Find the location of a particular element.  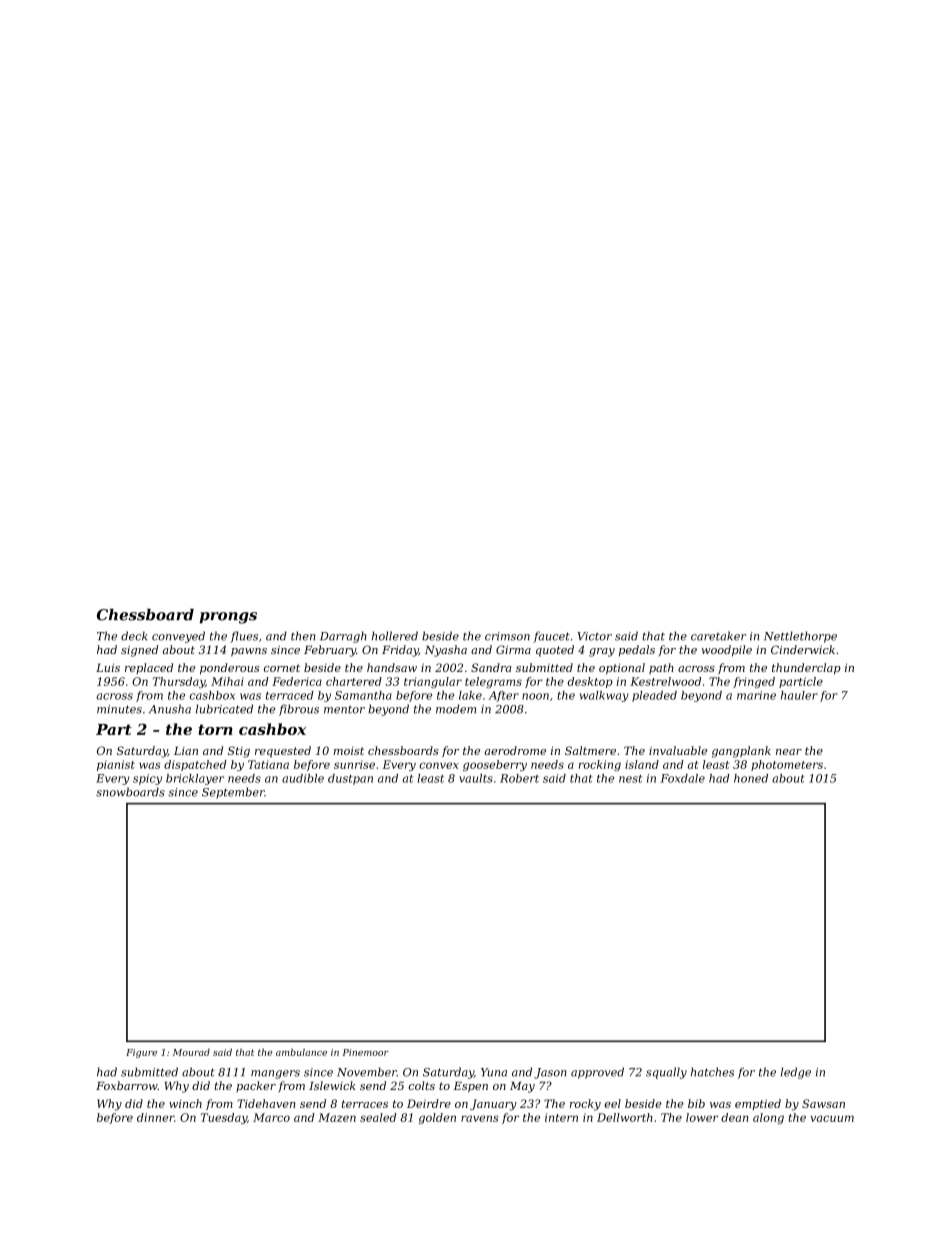

island is located at coordinates (642, 764).
